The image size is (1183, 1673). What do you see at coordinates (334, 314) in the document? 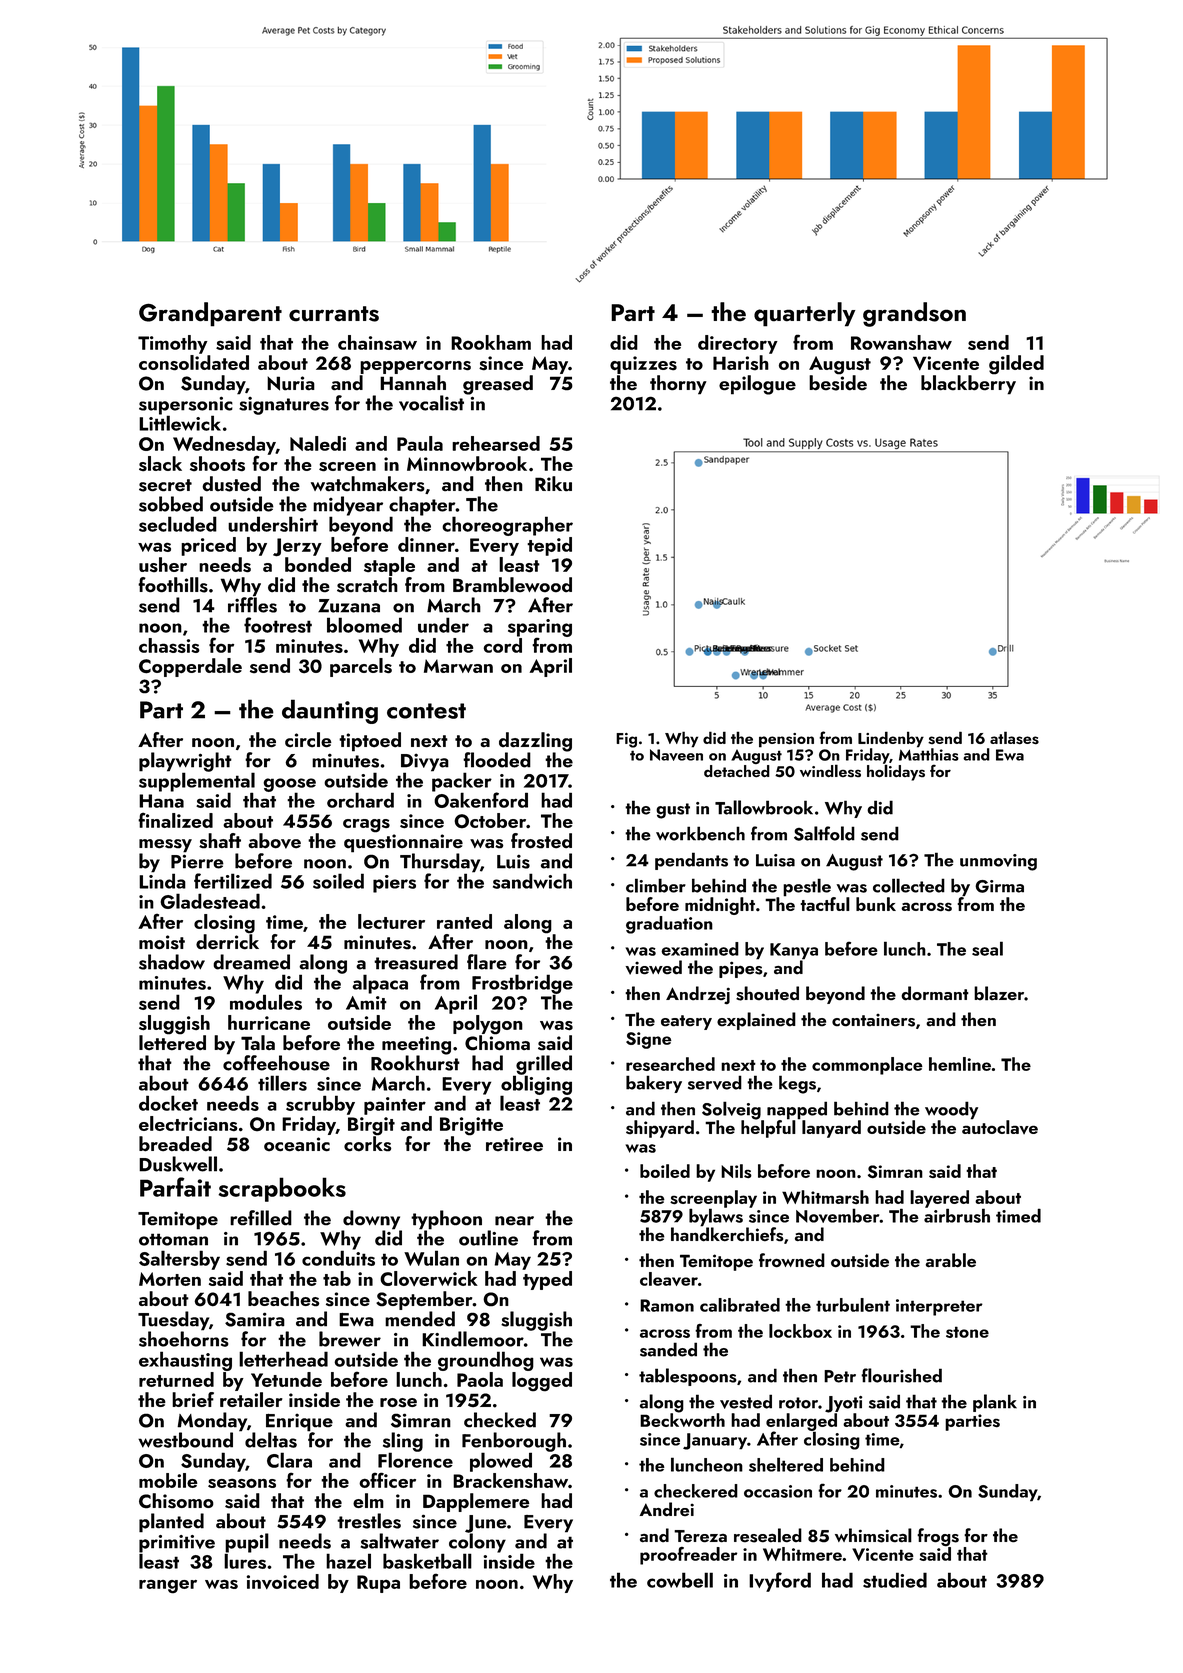
I see `currants` at bounding box center [334, 314].
